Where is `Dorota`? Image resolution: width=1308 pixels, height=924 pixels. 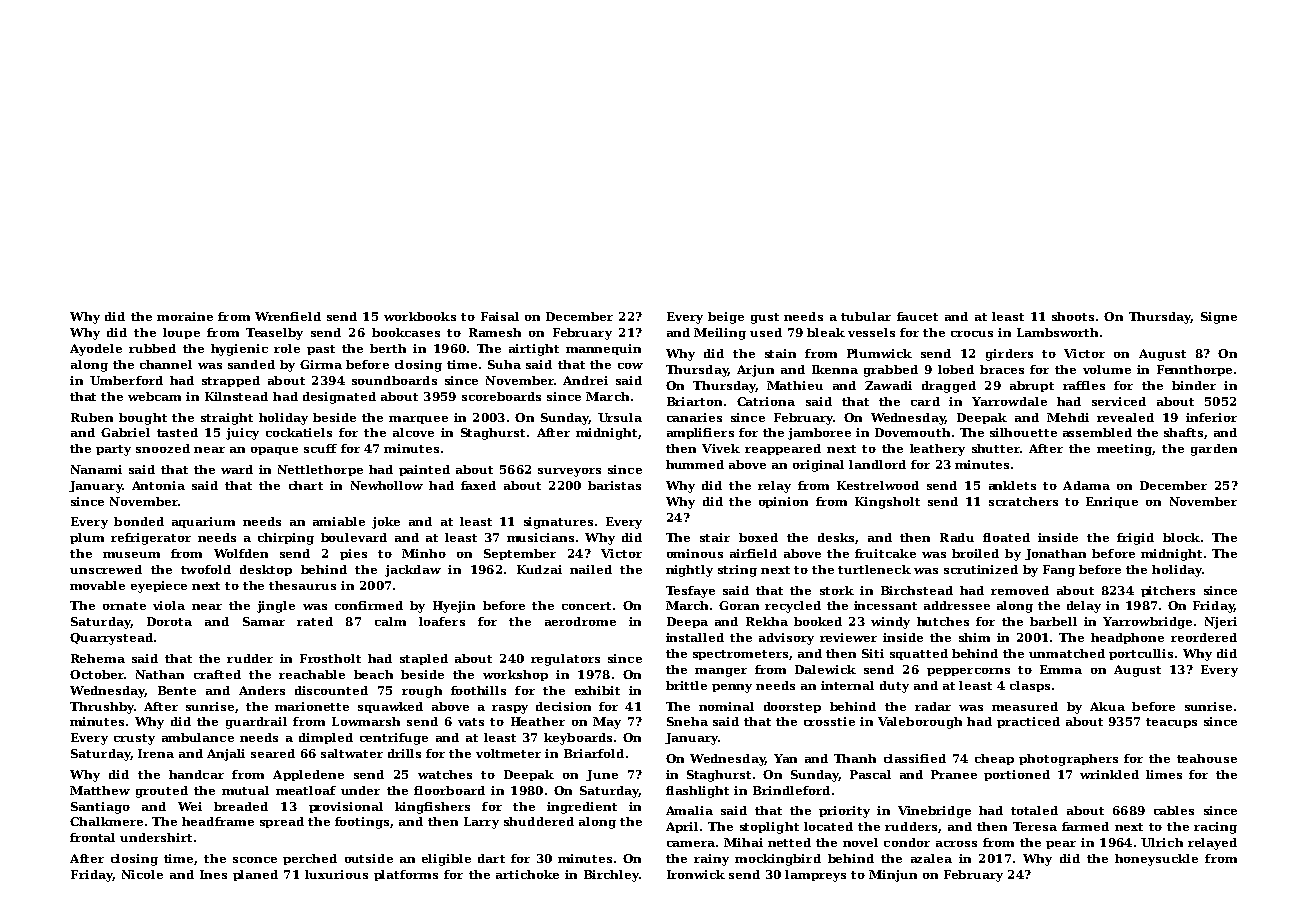
Dorota is located at coordinates (169, 621).
